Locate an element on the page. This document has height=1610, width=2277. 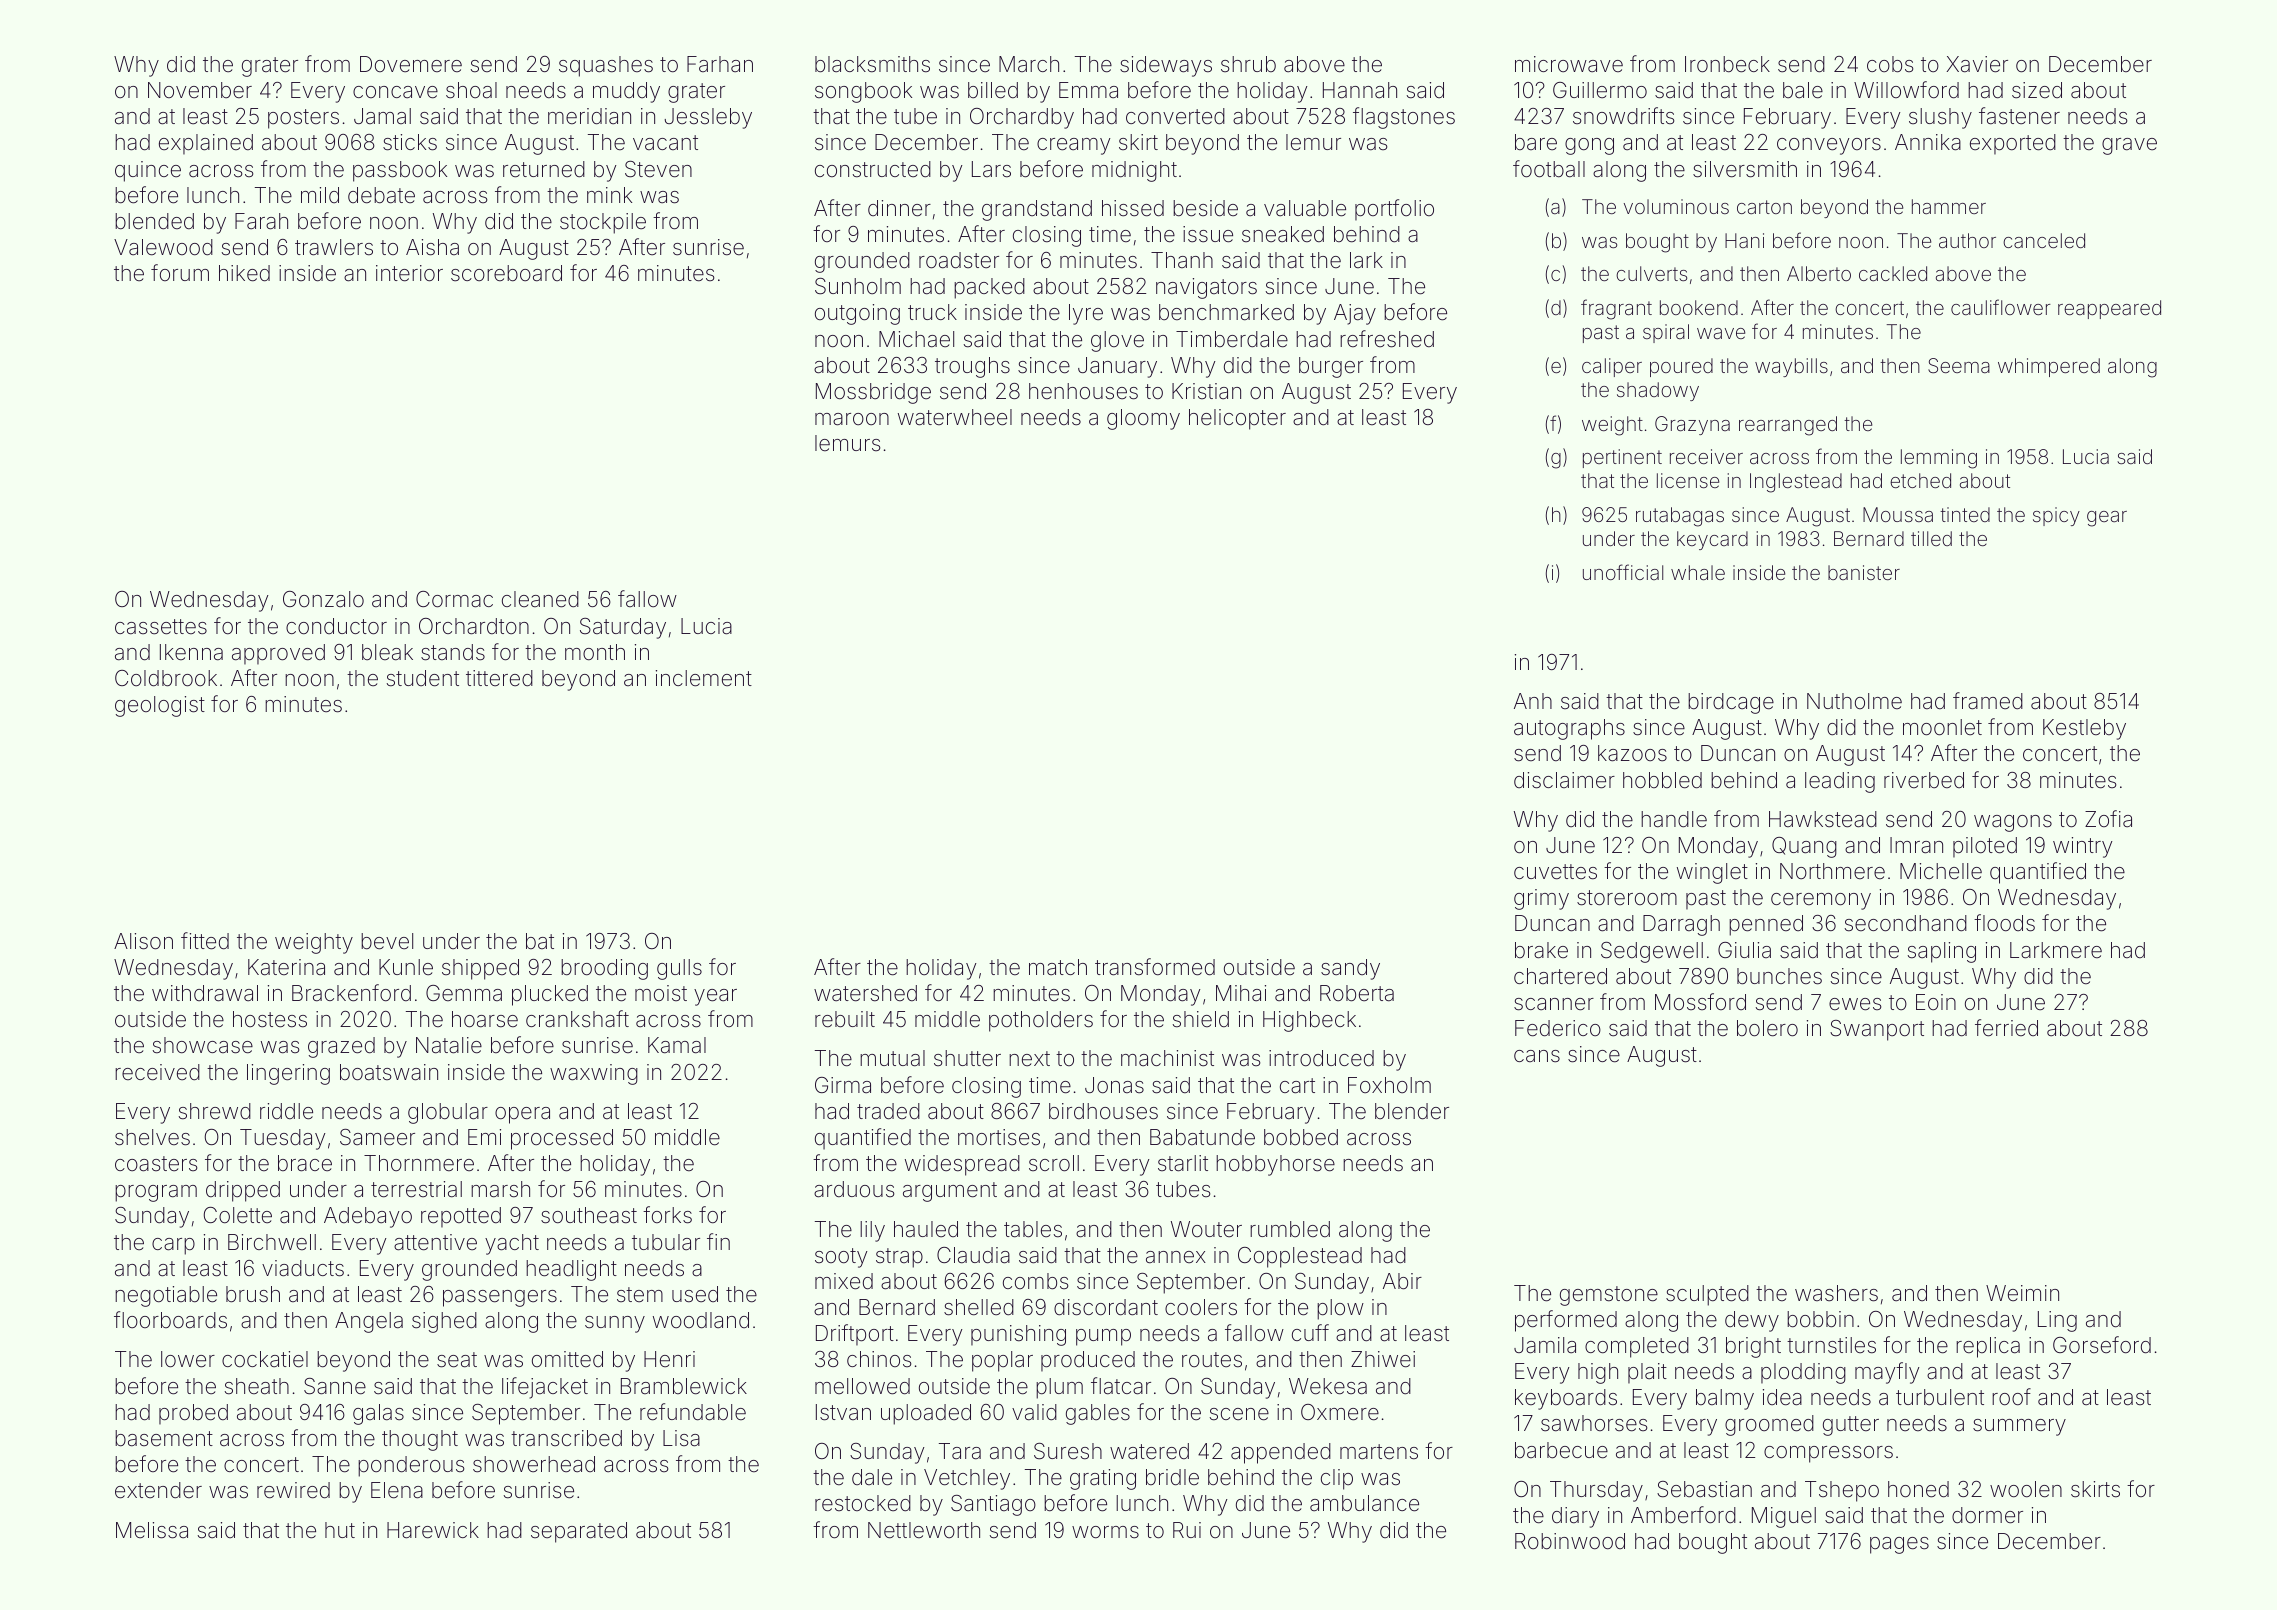
silversmith is located at coordinates (1745, 169).
